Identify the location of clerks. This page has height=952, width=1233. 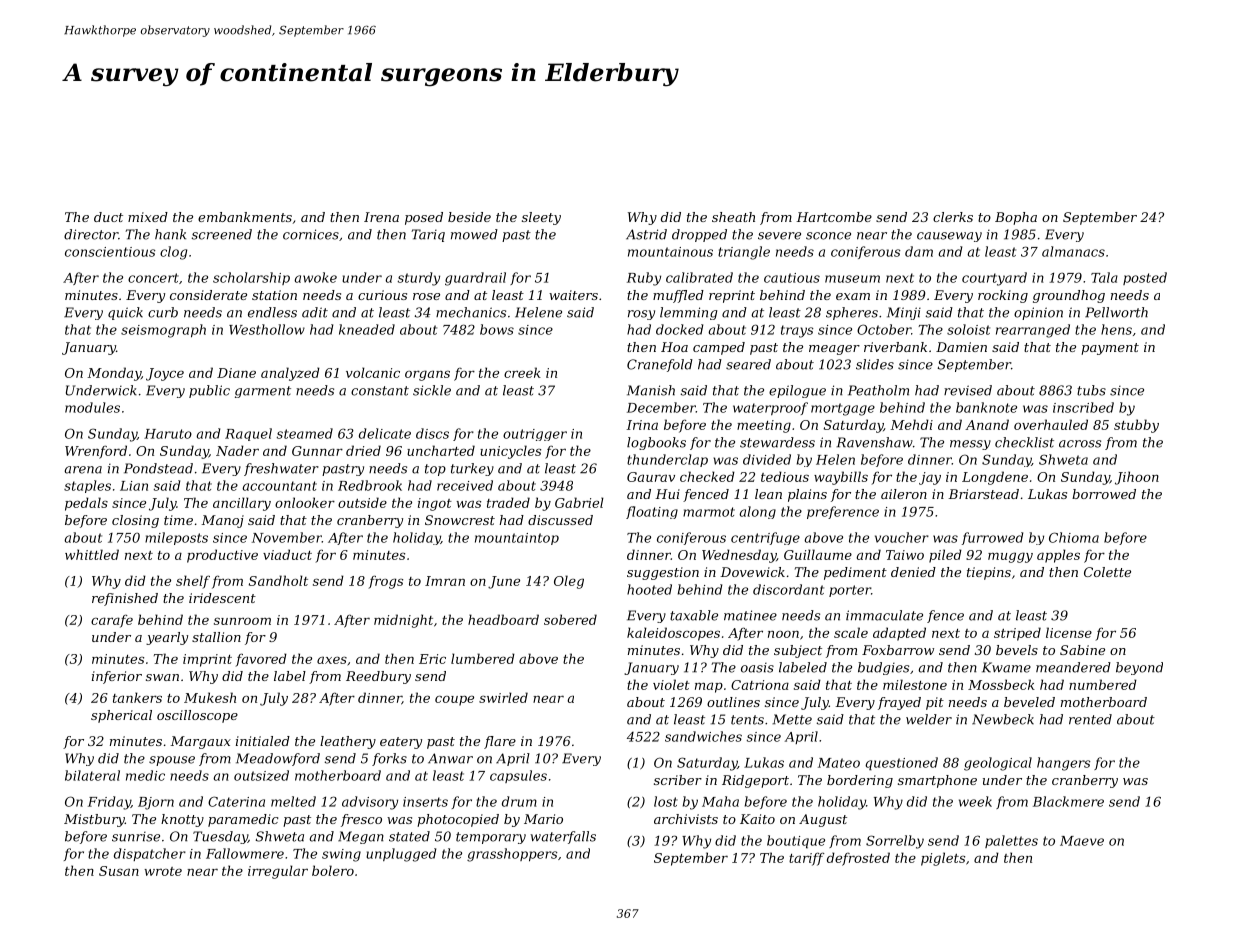
(953, 217).
